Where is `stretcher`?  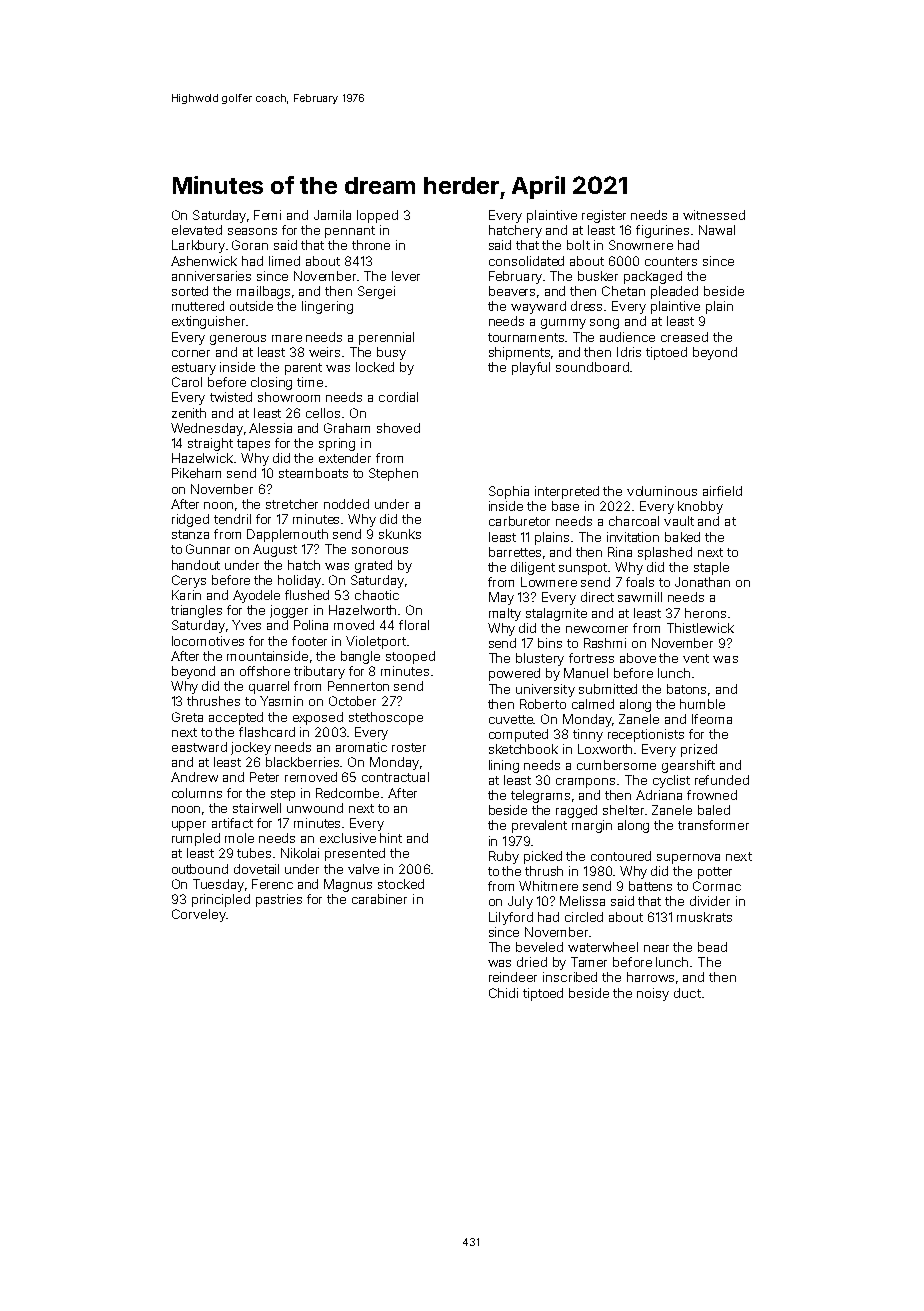
stretcher is located at coordinates (292, 504).
